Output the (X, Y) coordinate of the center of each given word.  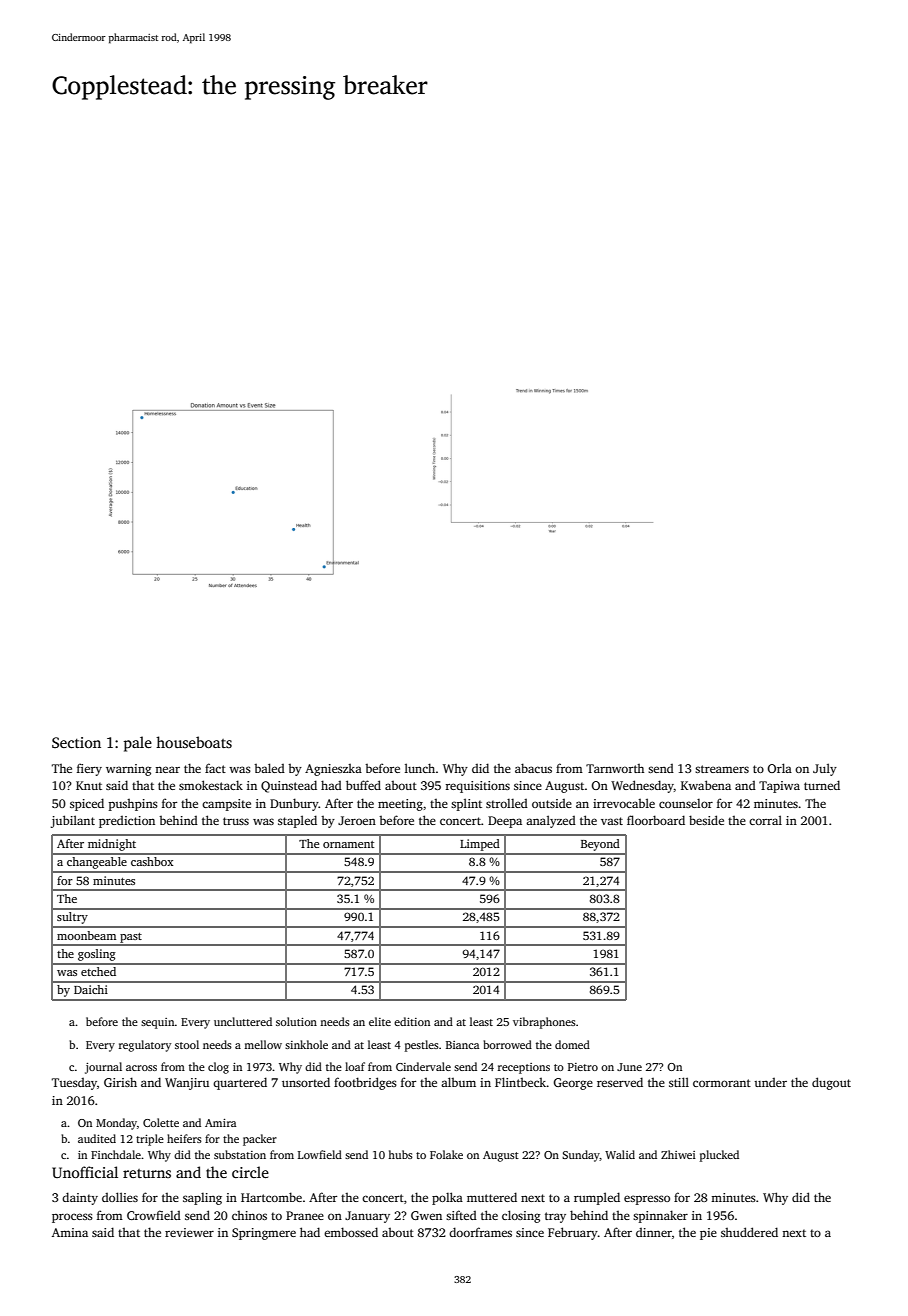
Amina (70, 1232)
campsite (226, 805)
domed (572, 1044)
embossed (351, 1232)
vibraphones (544, 1023)
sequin (158, 1023)
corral (765, 820)
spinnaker (660, 1216)
